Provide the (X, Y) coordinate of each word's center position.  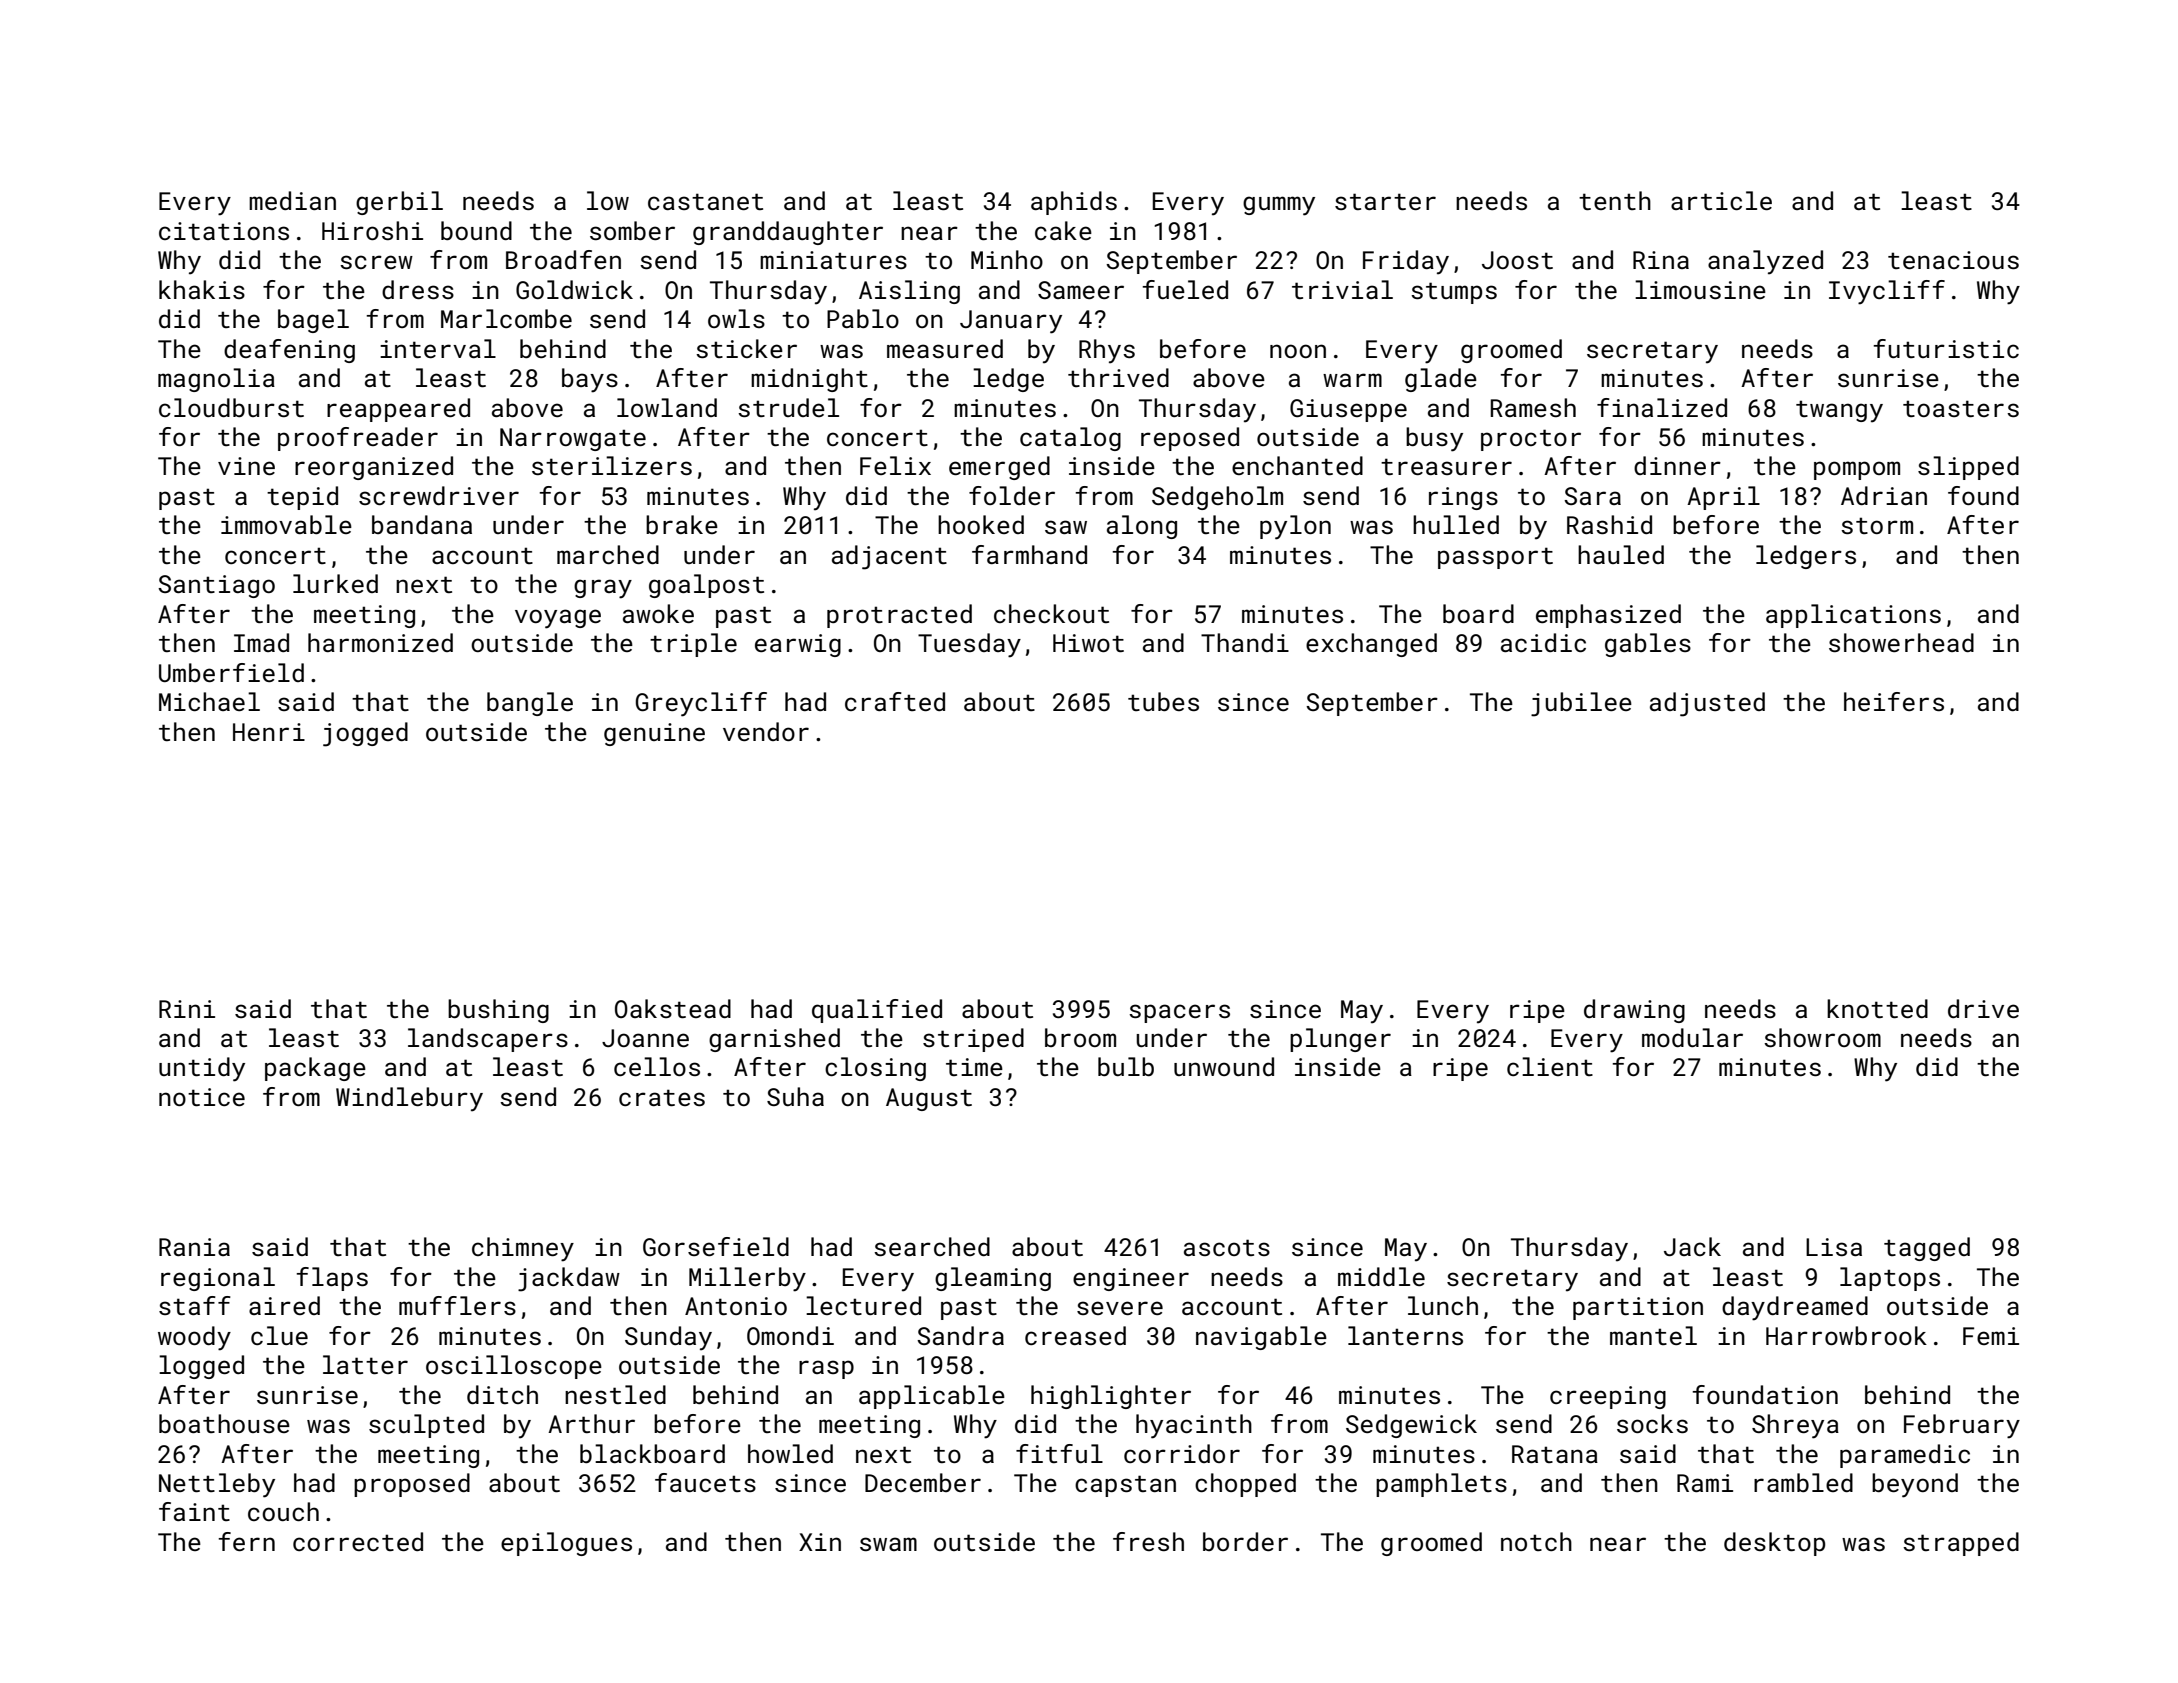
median (292, 200)
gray (603, 589)
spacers (1179, 1013)
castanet (705, 201)
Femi (1991, 1336)
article (1721, 200)
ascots (1227, 1247)
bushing (498, 1011)
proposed (412, 1485)
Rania (194, 1247)
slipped (1968, 468)
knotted (1877, 1008)
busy (1434, 439)
